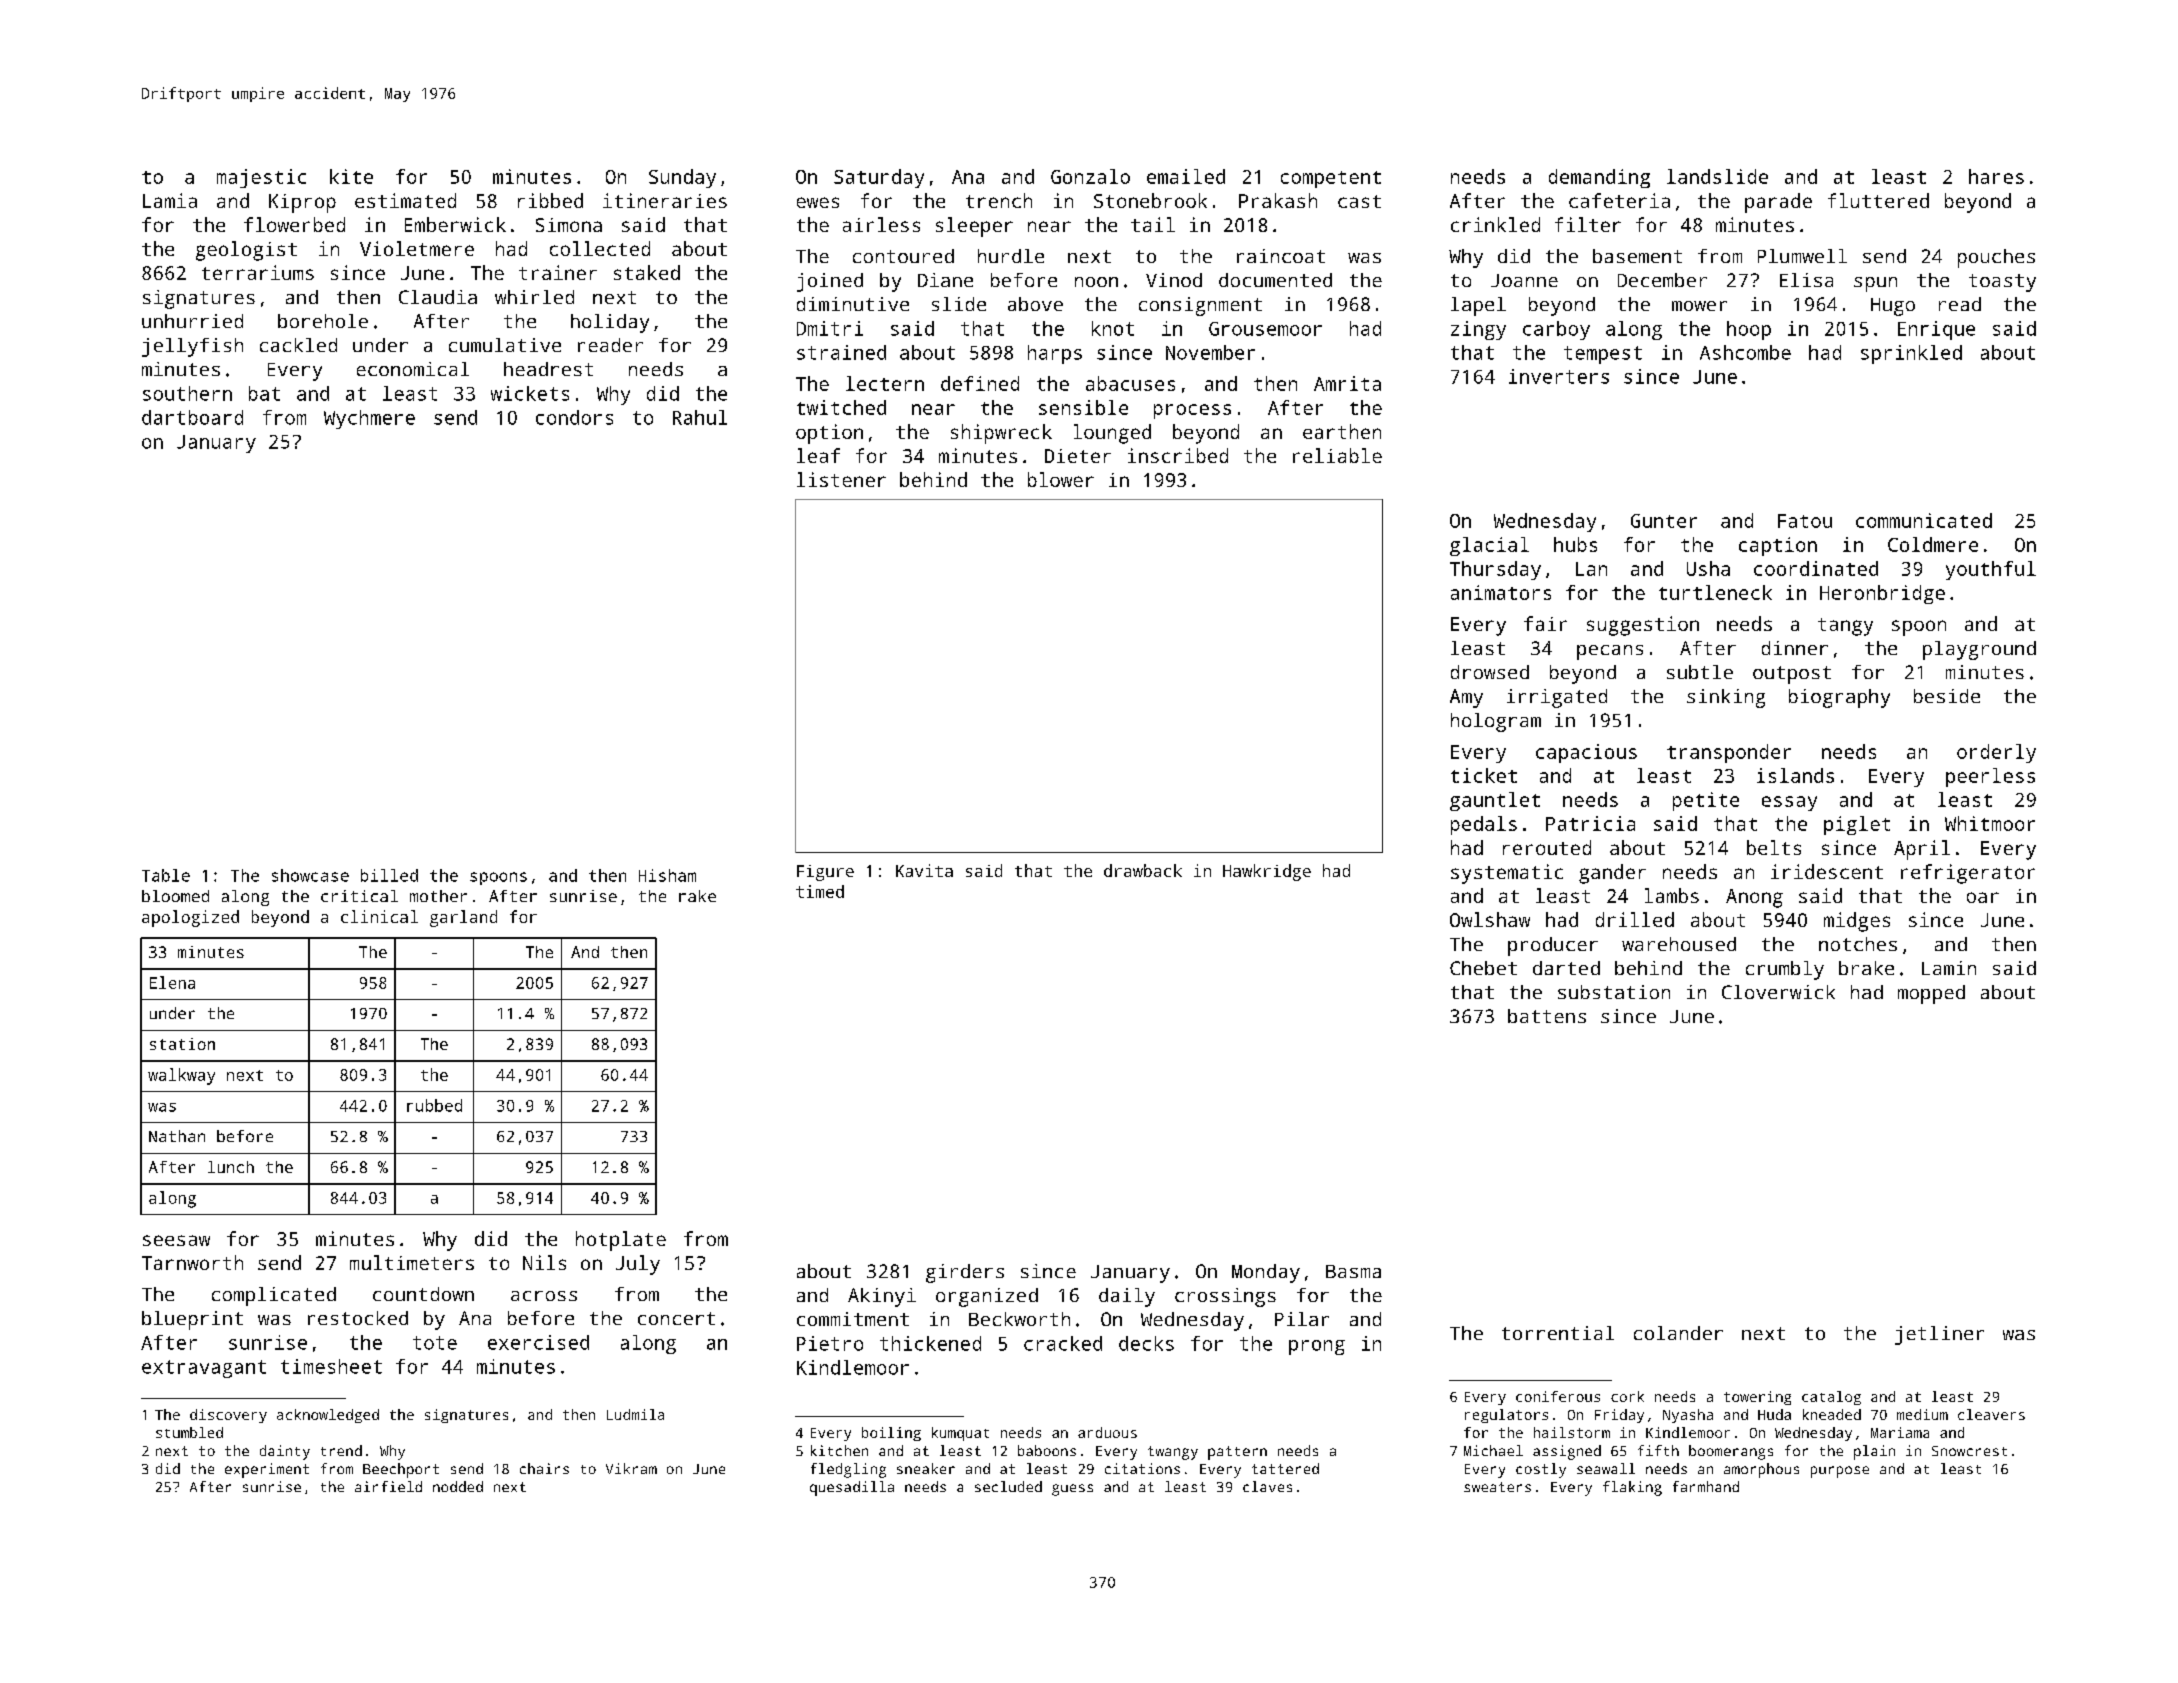  What do you see at coordinates (192, 347) in the image?
I see `jellyfish` at bounding box center [192, 347].
